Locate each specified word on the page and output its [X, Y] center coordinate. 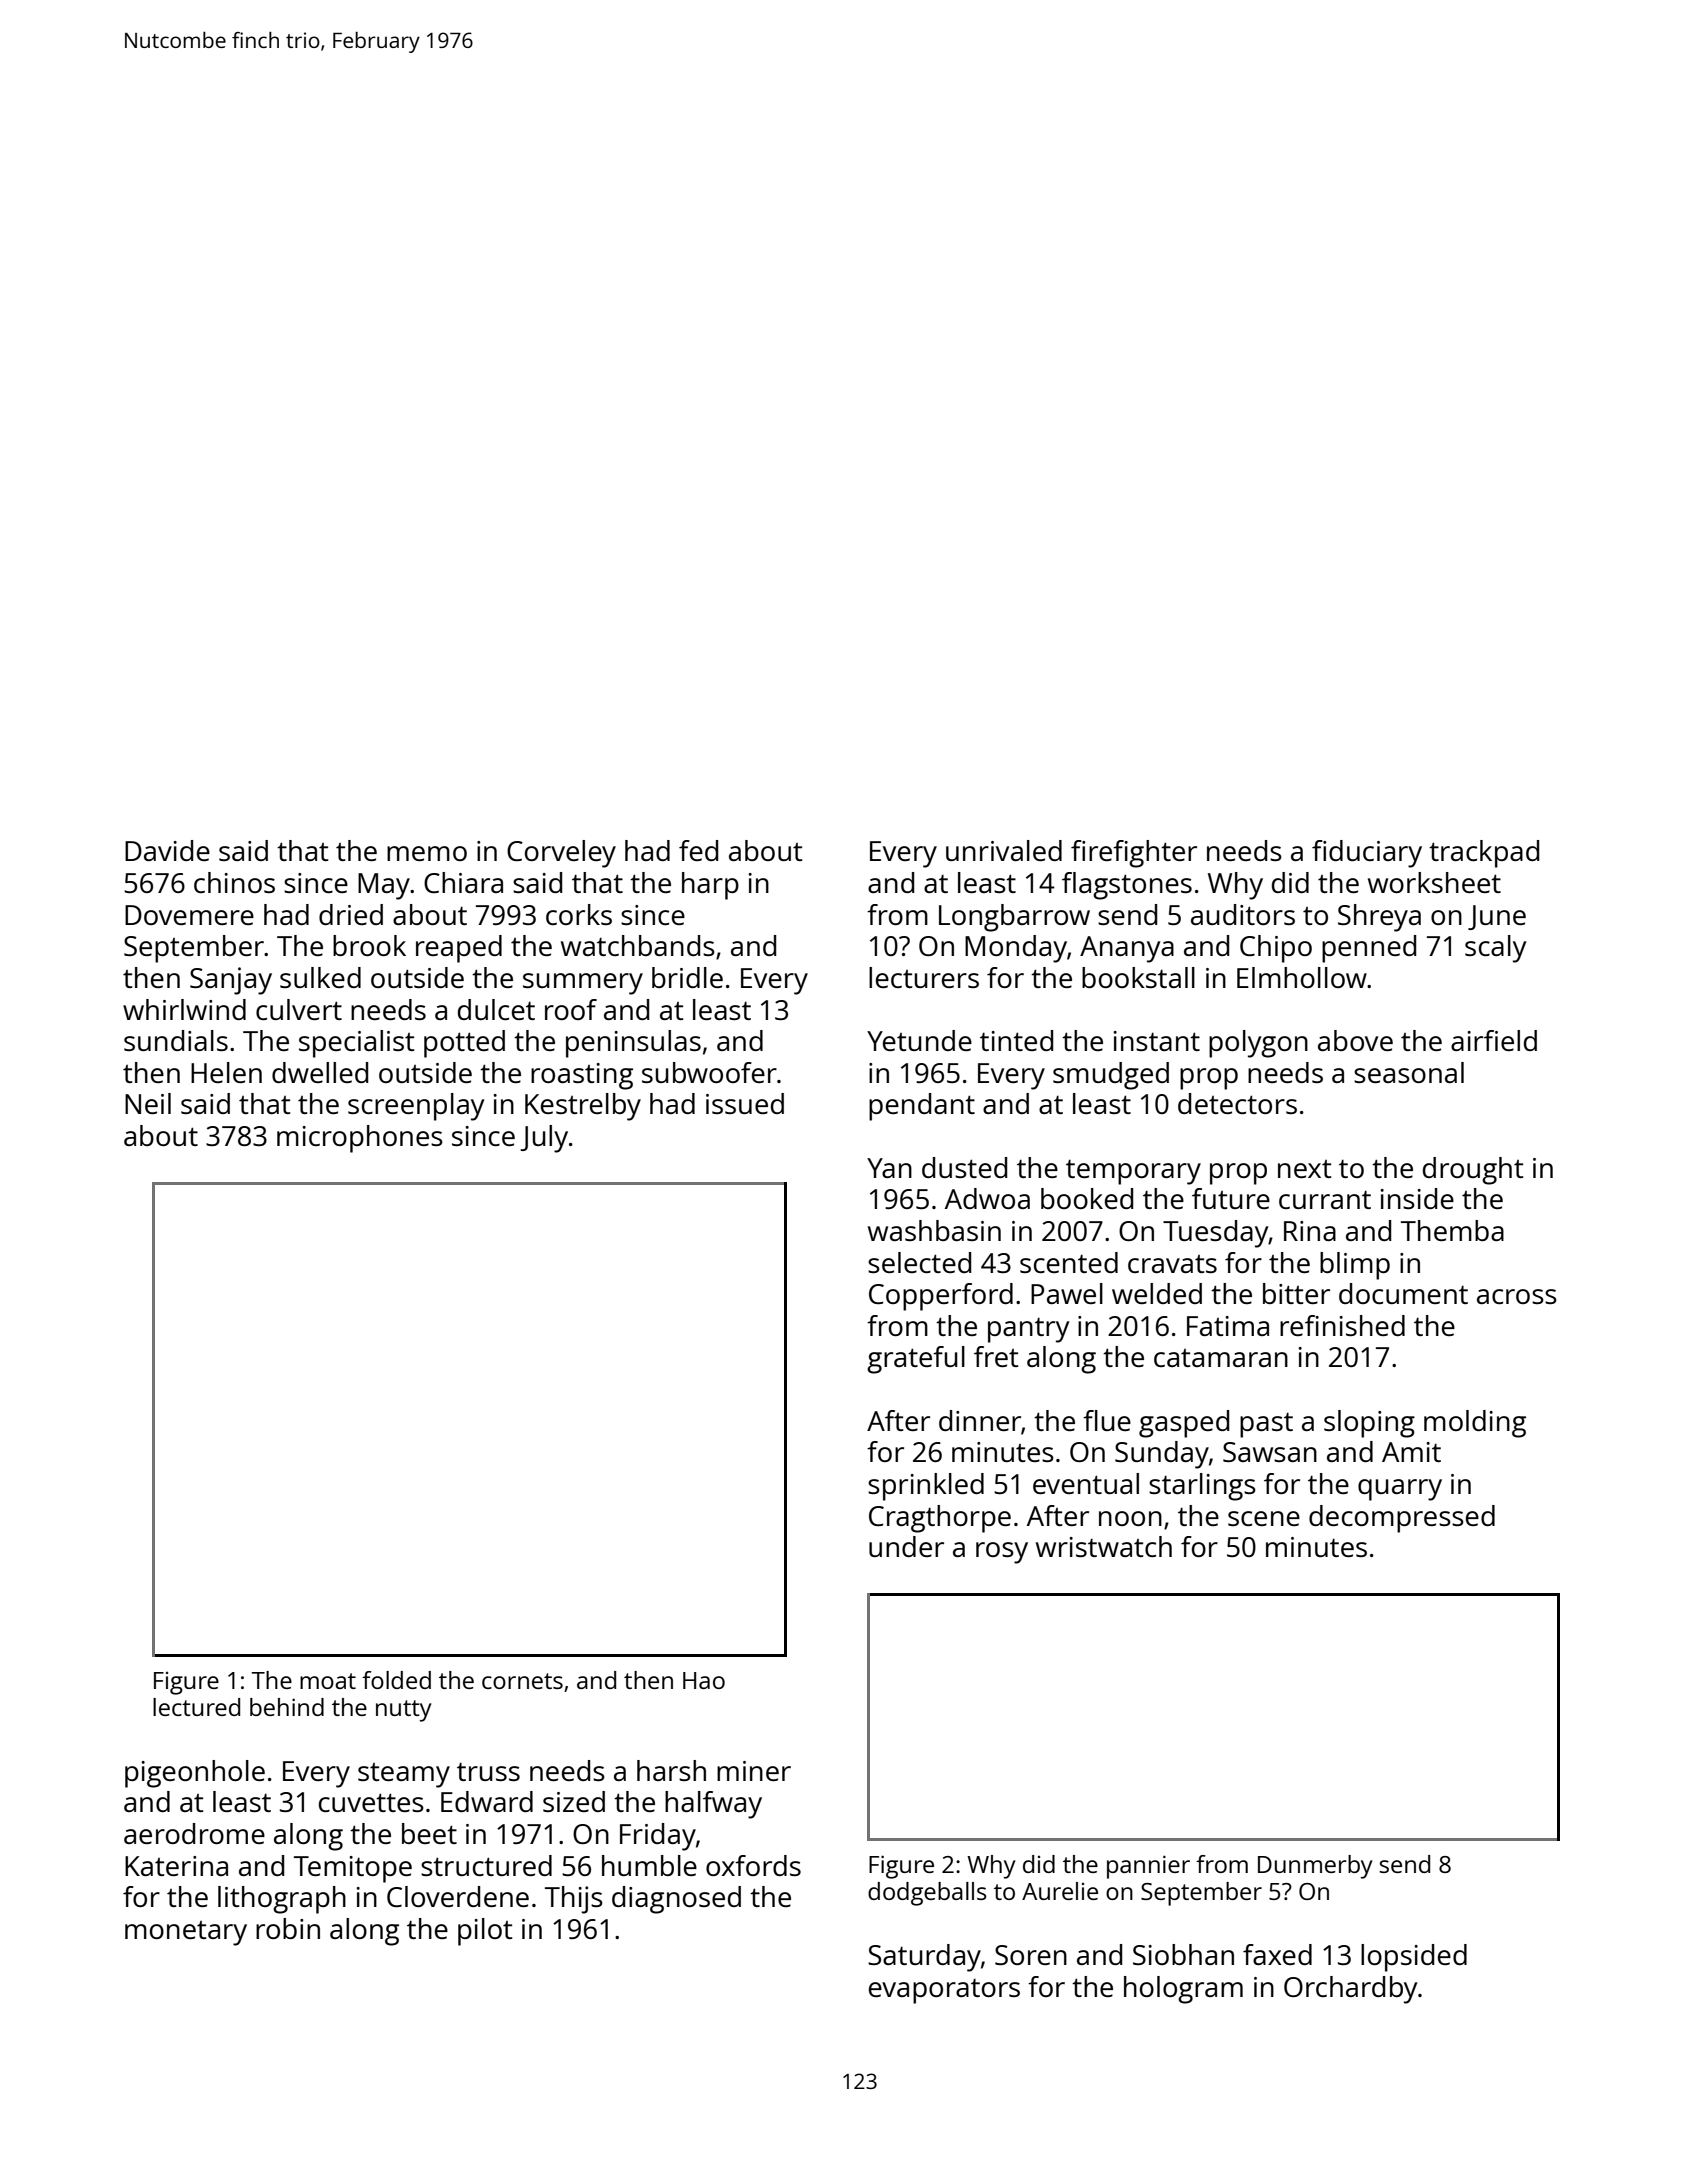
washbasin [934, 1230]
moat [328, 1681]
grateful [916, 1360]
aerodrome [194, 1833]
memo [427, 853]
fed [698, 850]
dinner [980, 1420]
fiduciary [1367, 854]
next [1304, 1169]
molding [1475, 1424]
